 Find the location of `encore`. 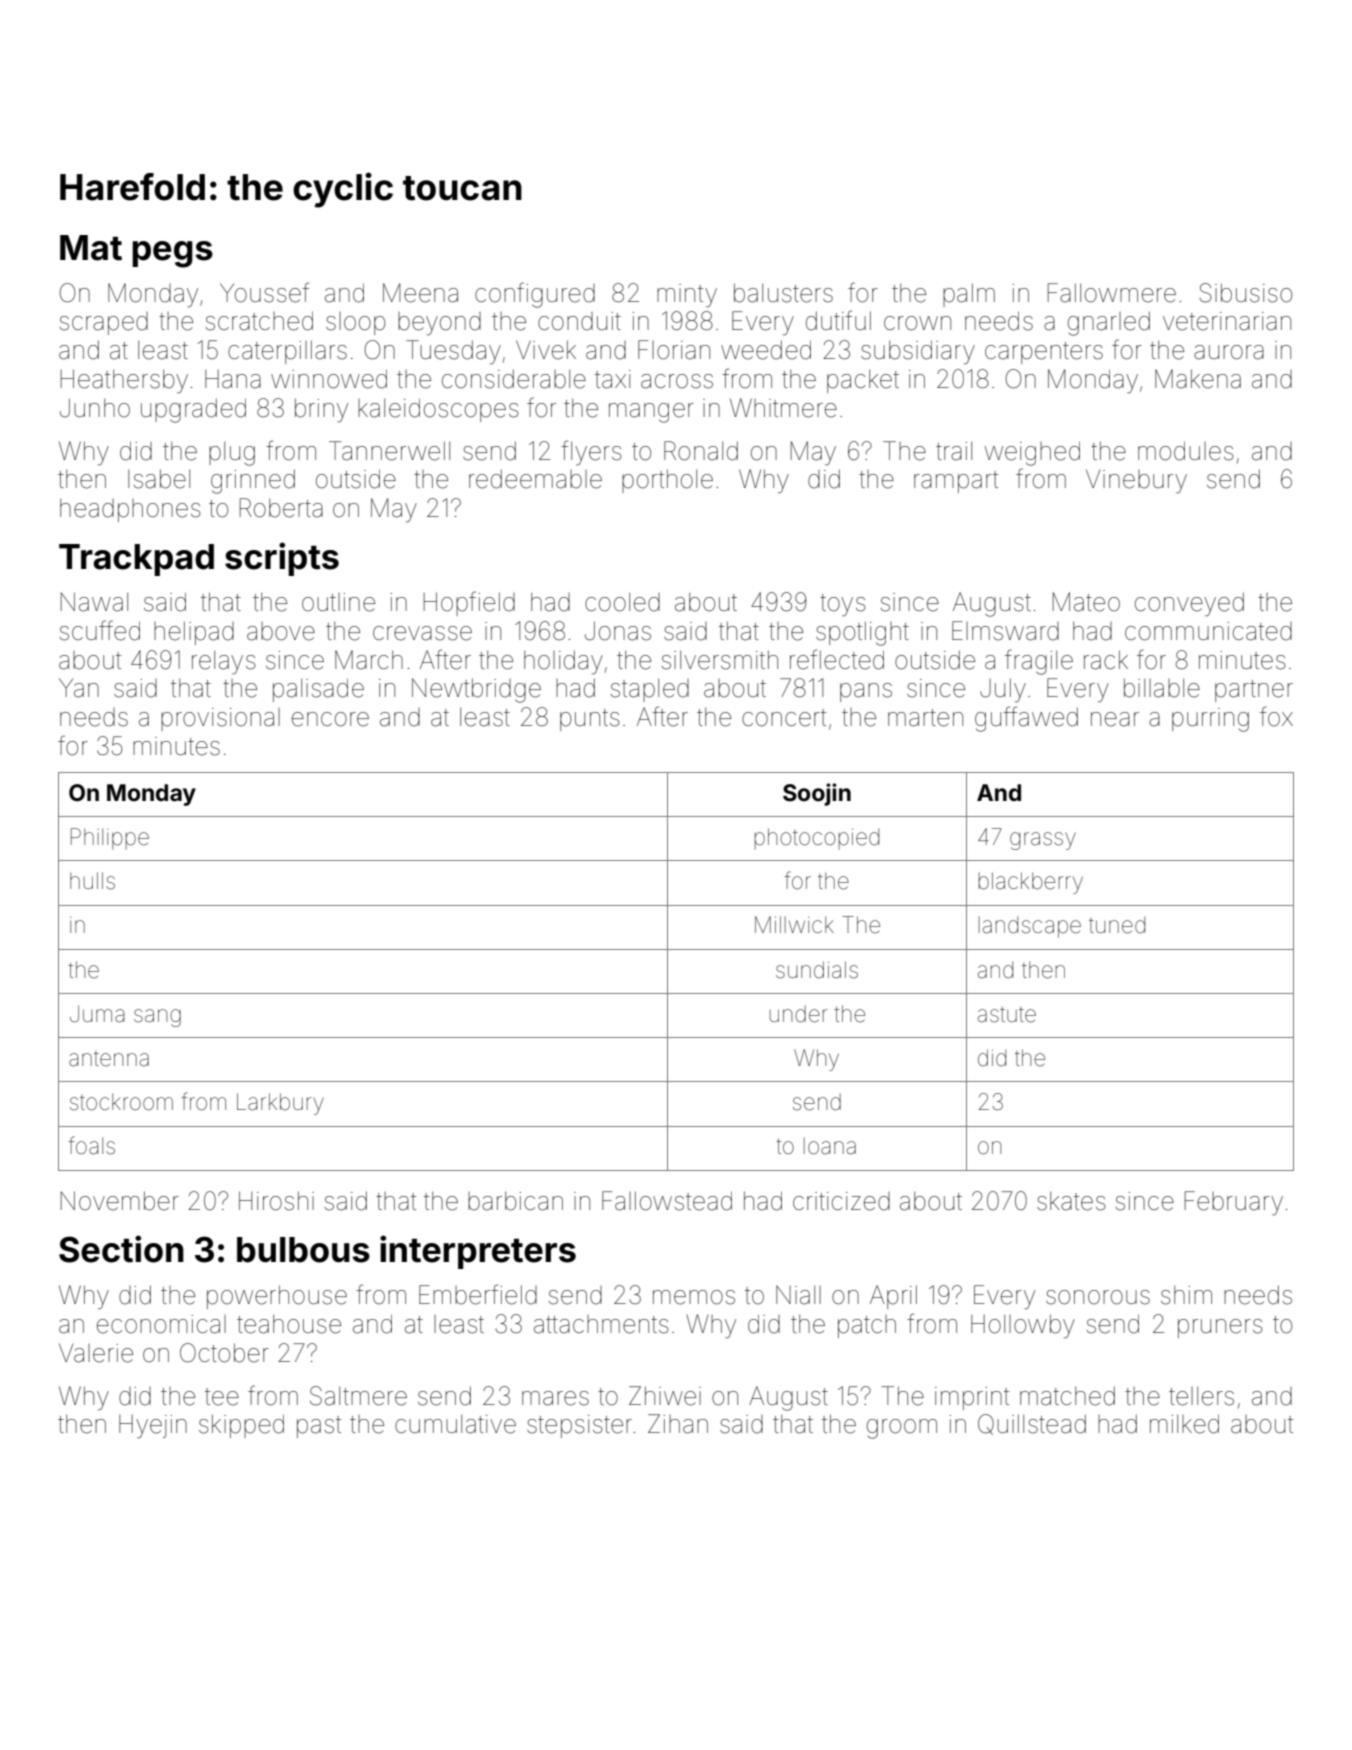

encore is located at coordinates (330, 719).
